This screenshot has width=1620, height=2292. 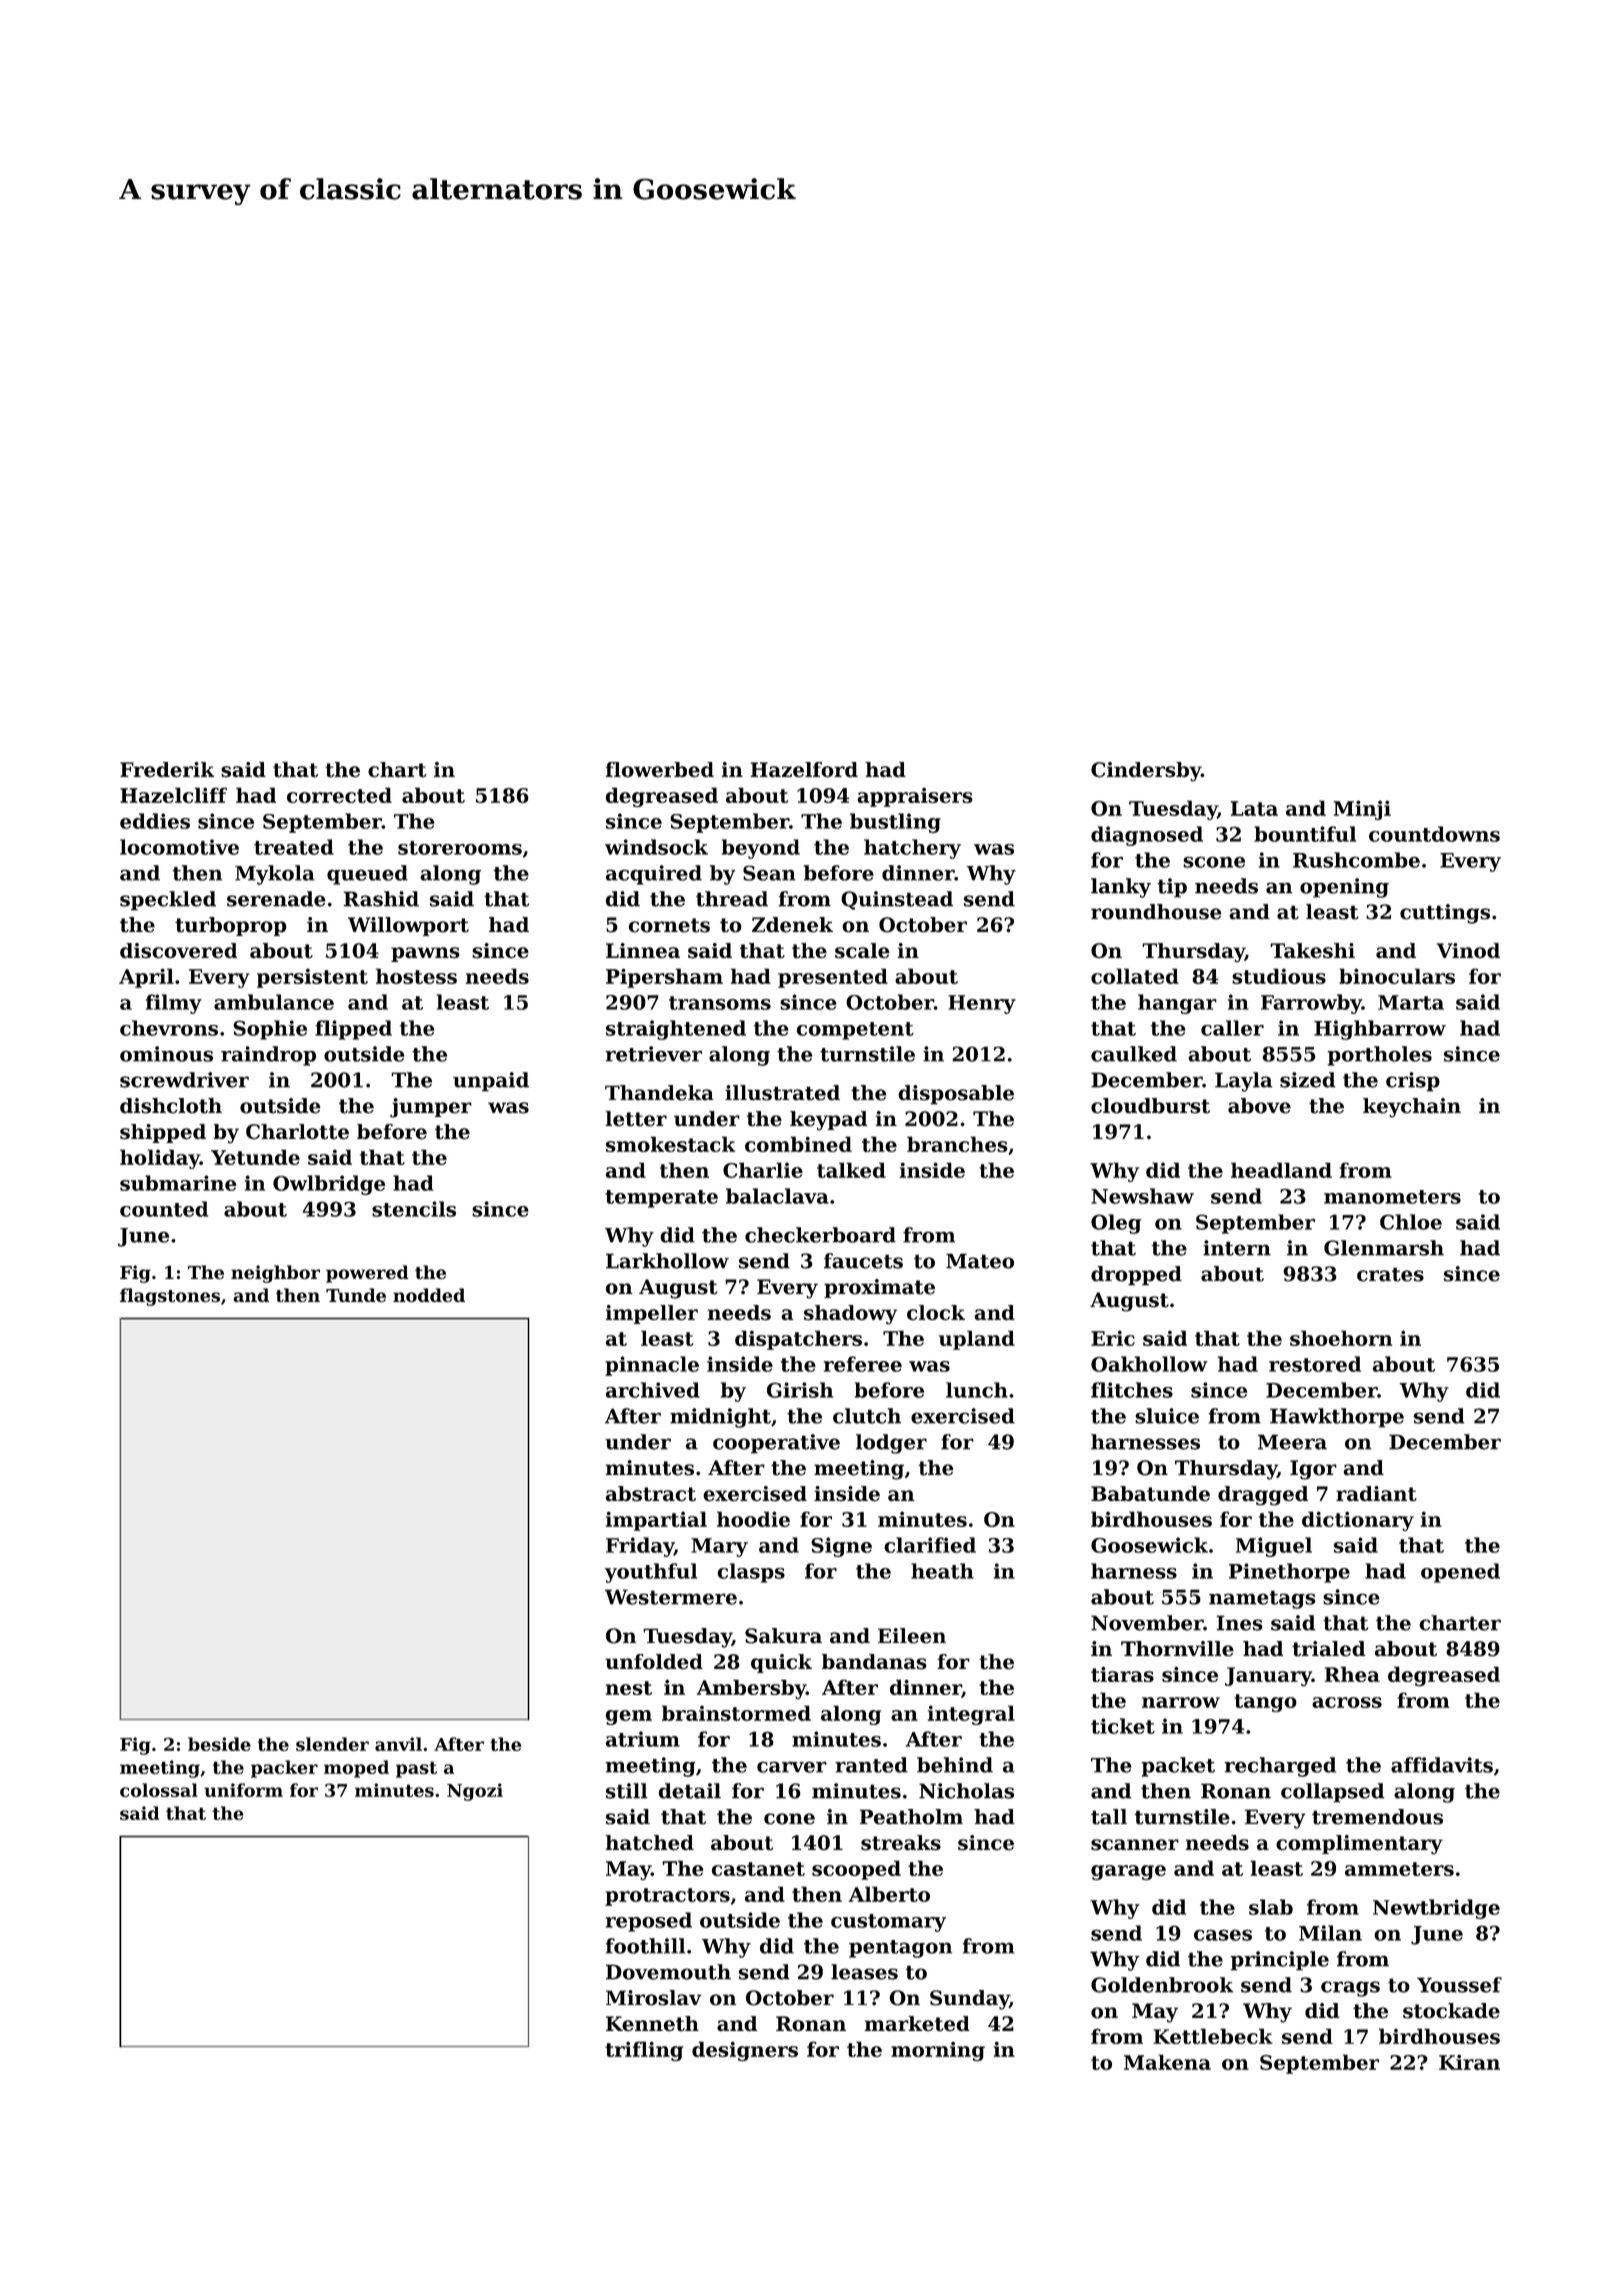 What do you see at coordinates (1436, 1909) in the screenshot?
I see `Newtbridge` at bounding box center [1436, 1909].
